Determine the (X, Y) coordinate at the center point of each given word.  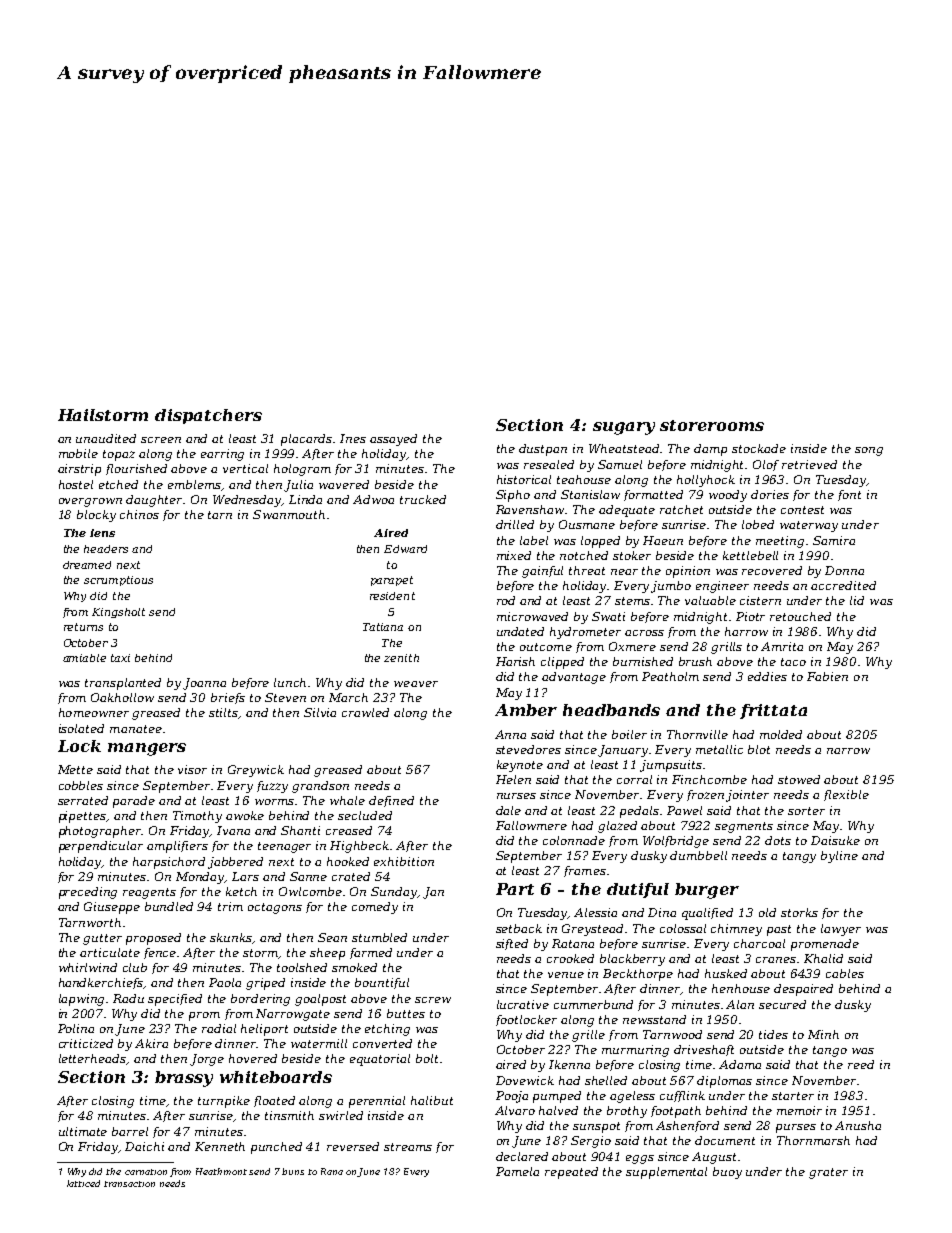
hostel (76, 484)
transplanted (123, 684)
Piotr (750, 616)
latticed (83, 1183)
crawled (365, 712)
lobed (758, 524)
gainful (542, 572)
